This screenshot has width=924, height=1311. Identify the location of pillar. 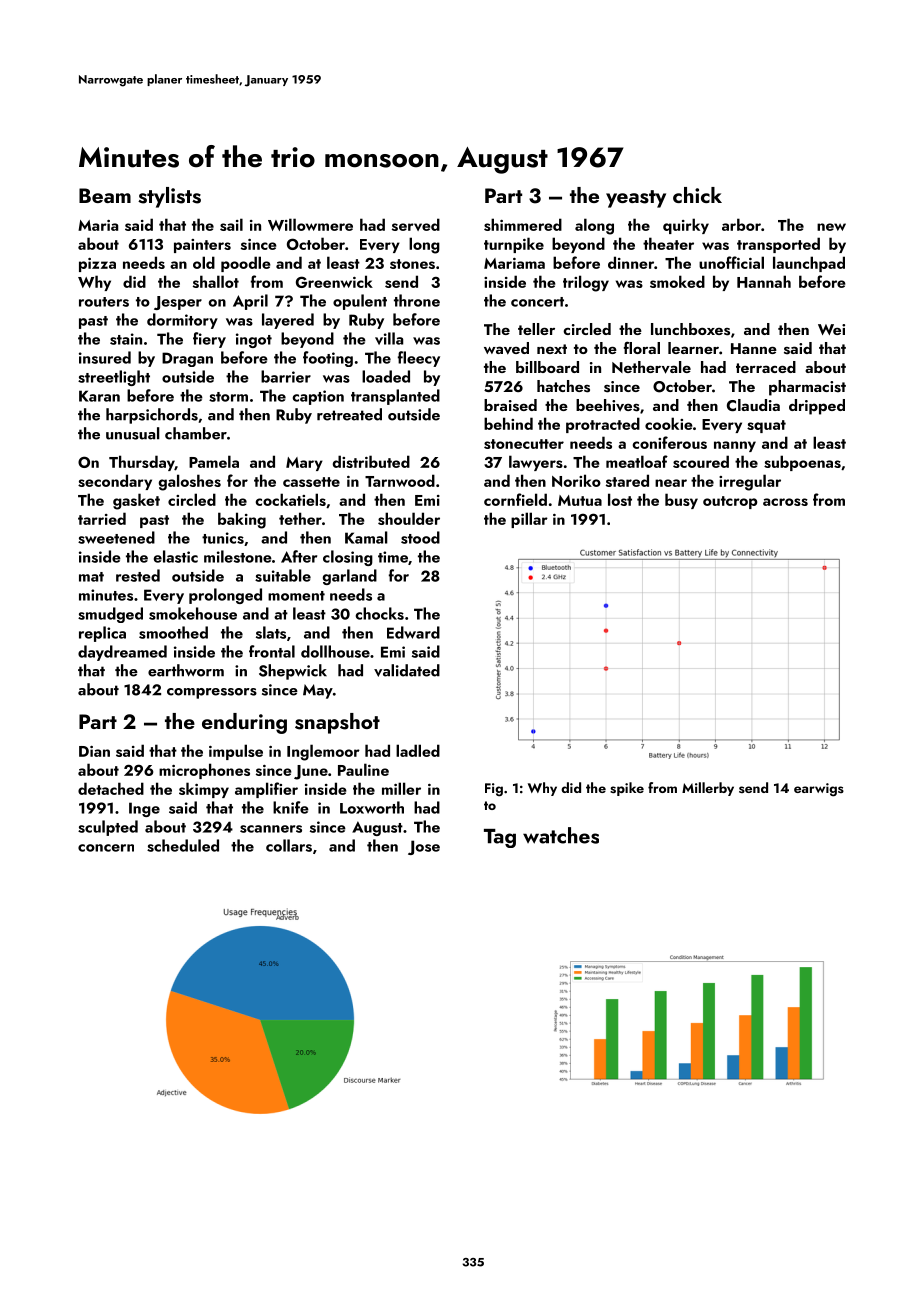
(529, 520).
